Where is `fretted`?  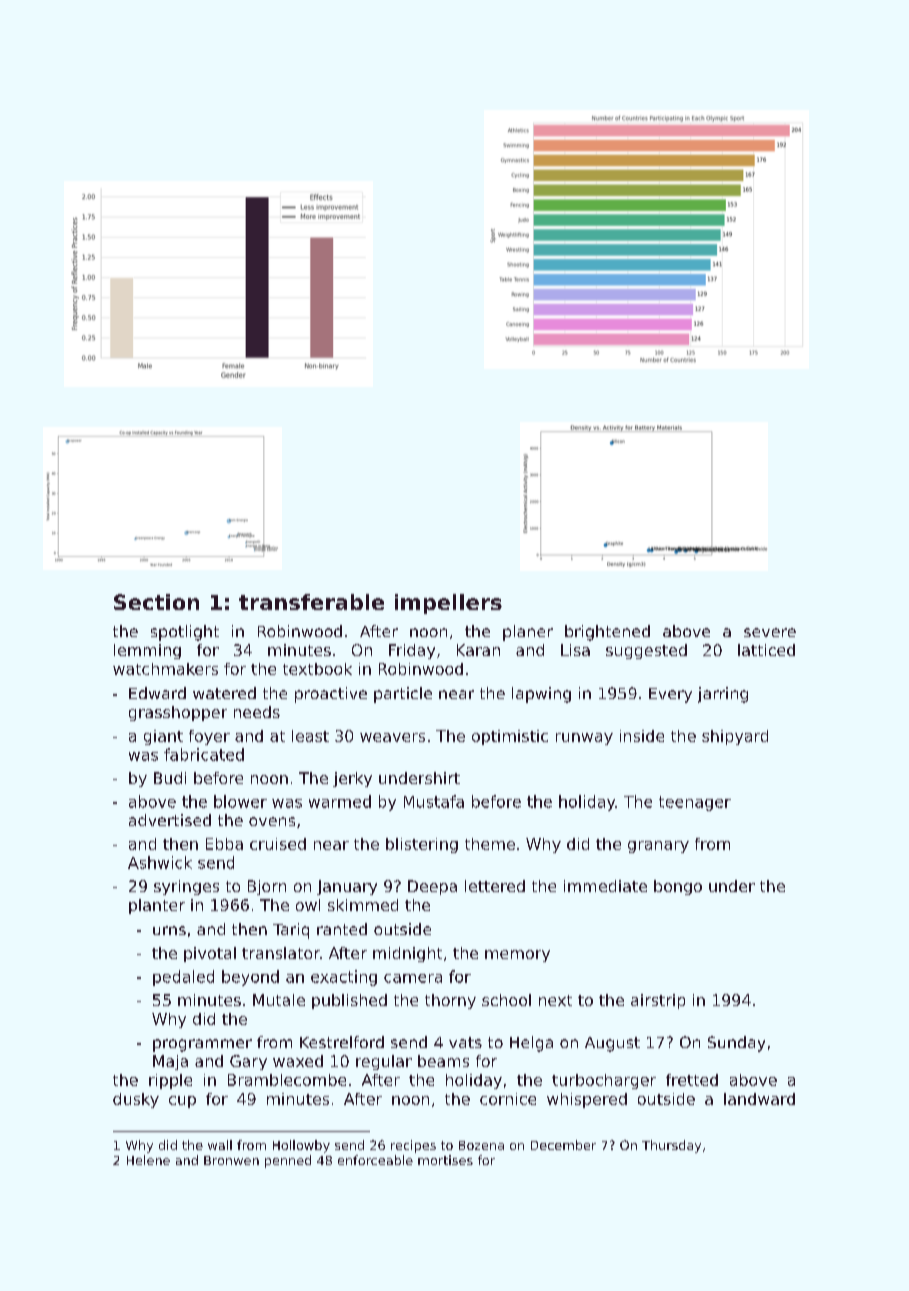
fretted is located at coordinates (692, 1080).
